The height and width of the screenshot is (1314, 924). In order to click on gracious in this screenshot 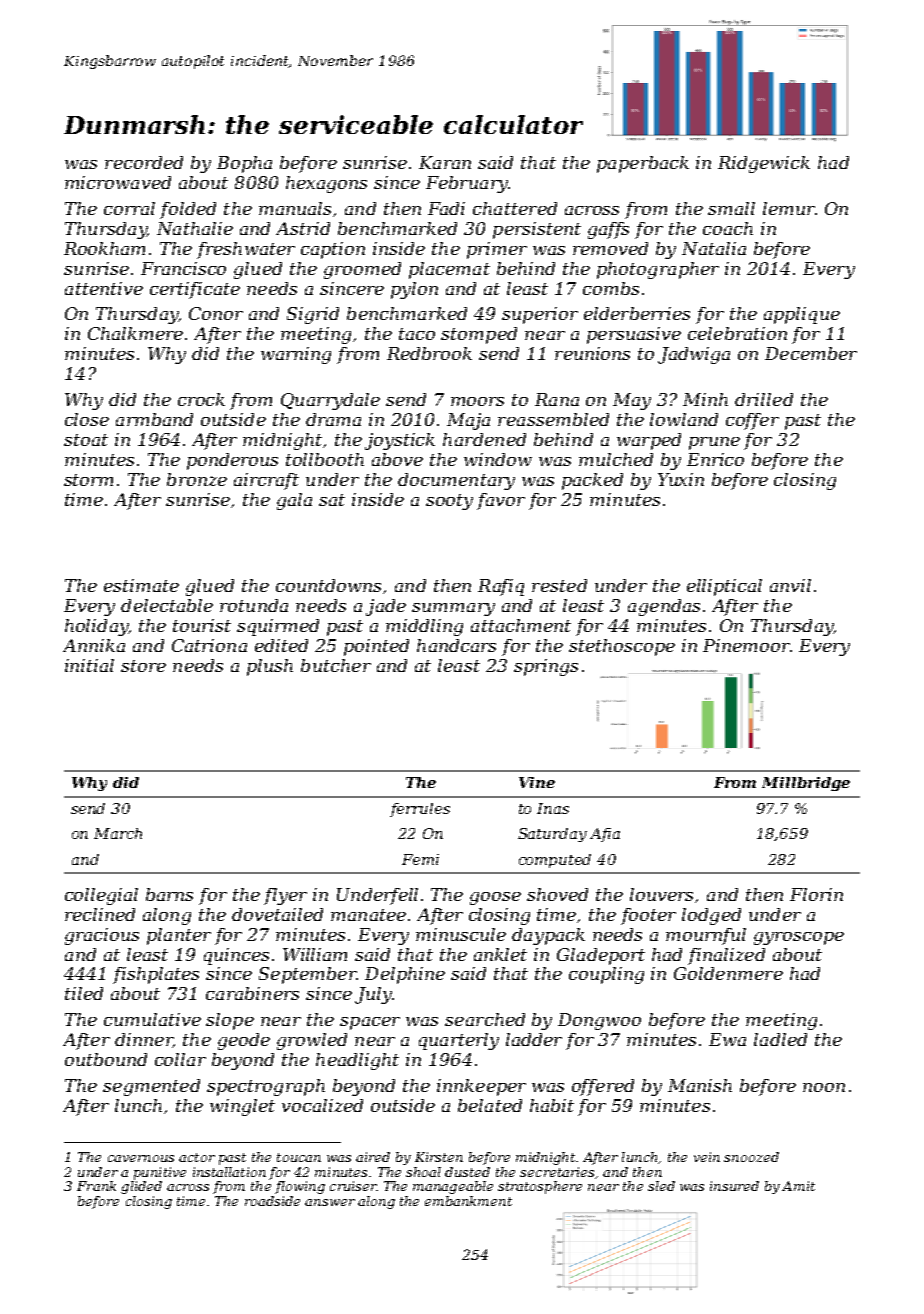, I will do `click(102, 936)`.
